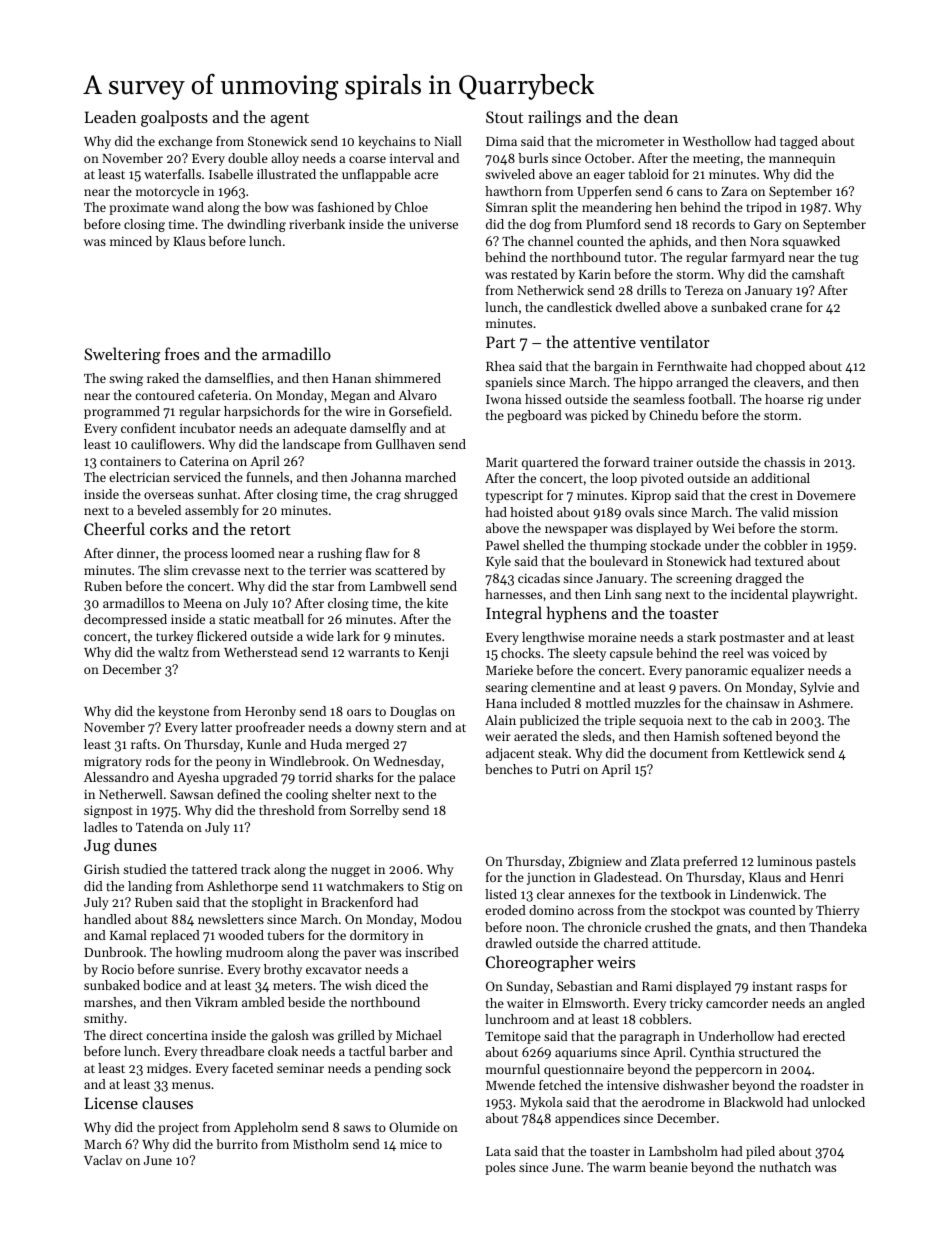  I want to click on acre, so click(426, 175).
